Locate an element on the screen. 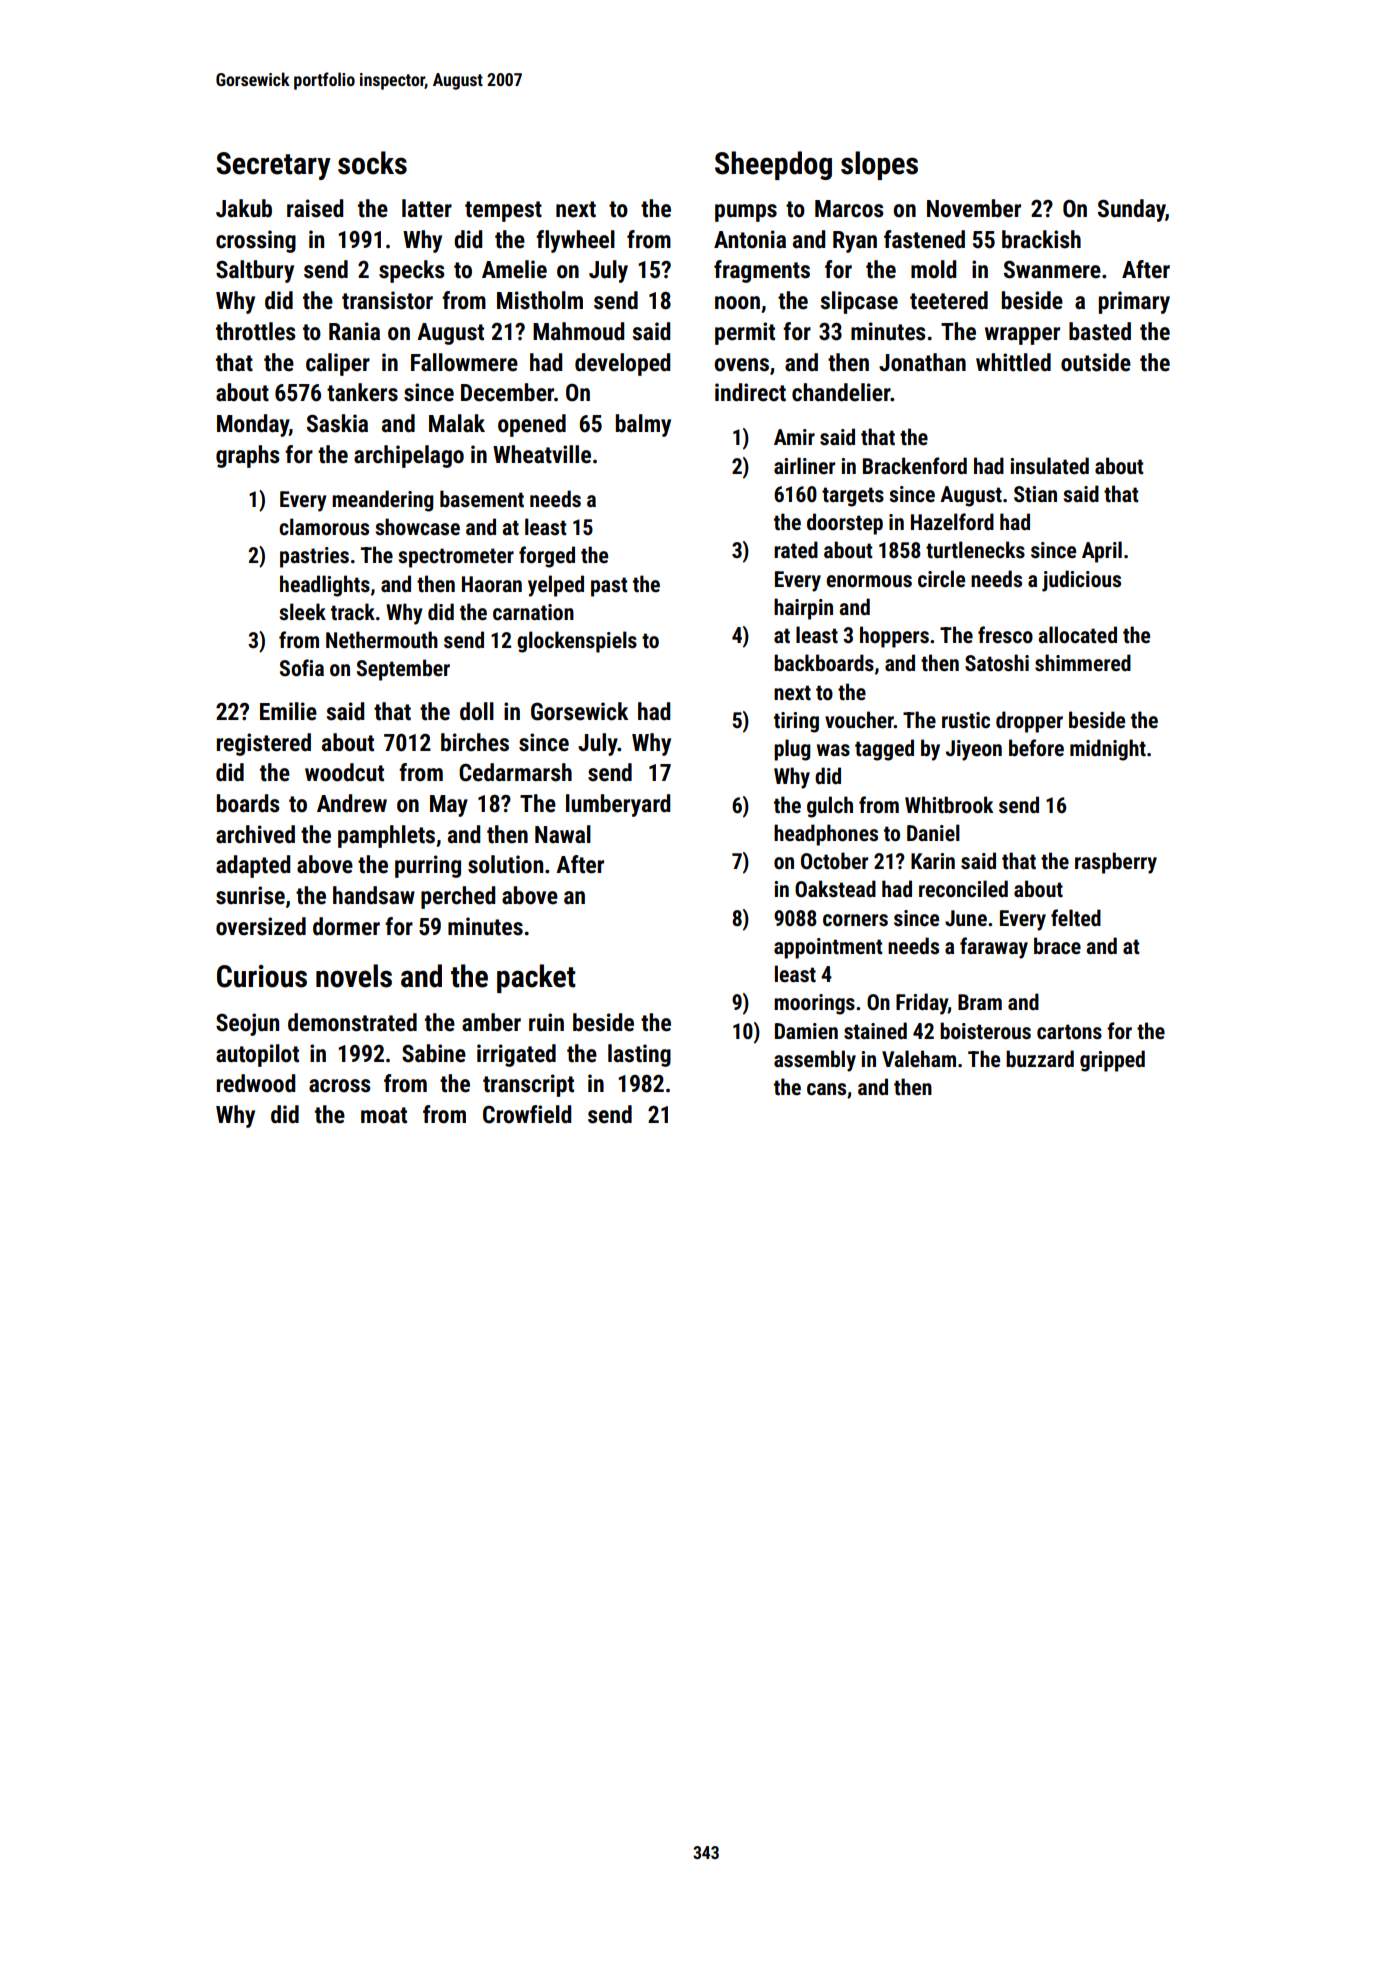 This screenshot has width=1386, height=1969. insulated is located at coordinates (1049, 466).
